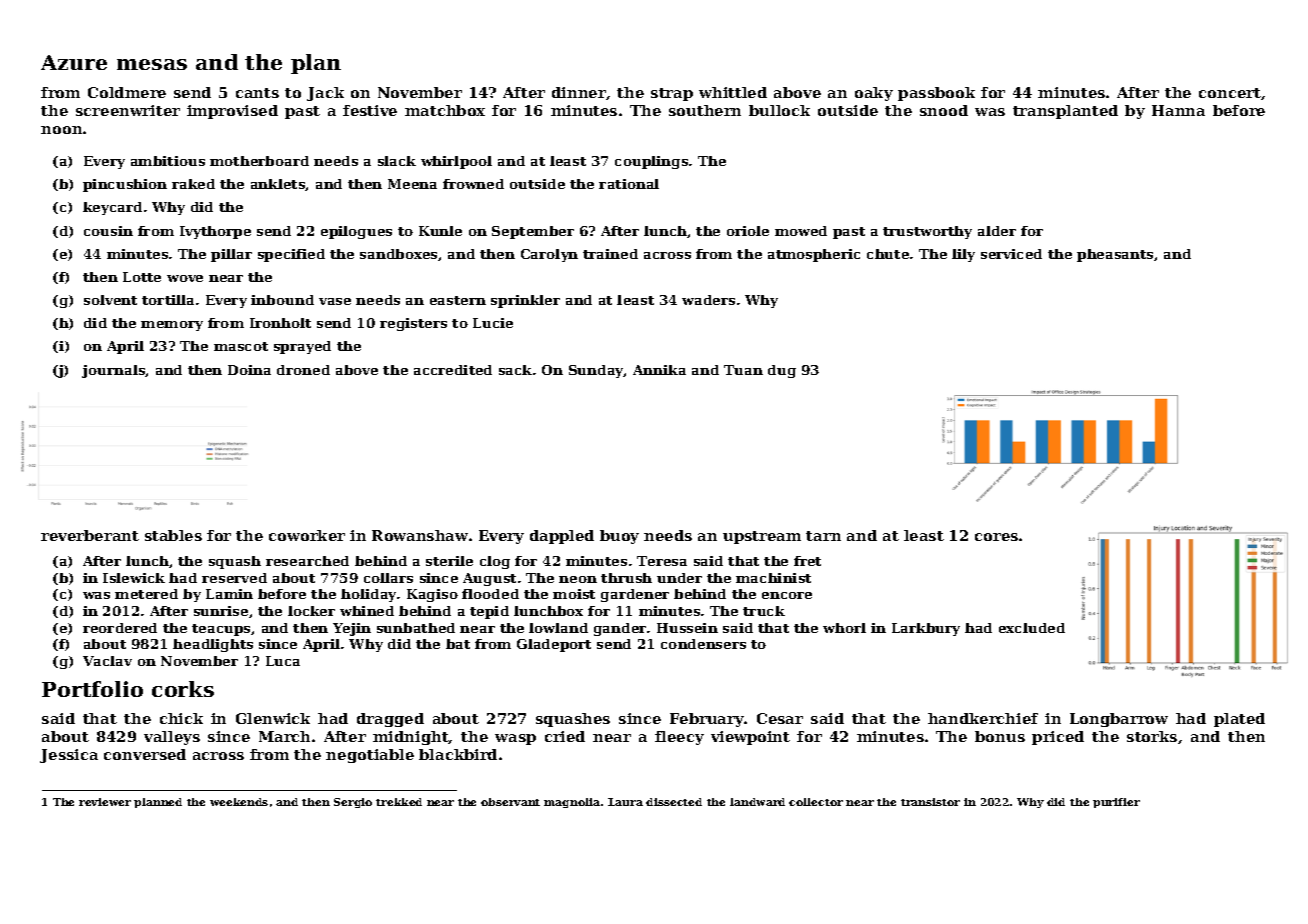 This screenshot has height=924, width=1308. What do you see at coordinates (1116, 803) in the screenshot?
I see `purifier` at bounding box center [1116, 803].
